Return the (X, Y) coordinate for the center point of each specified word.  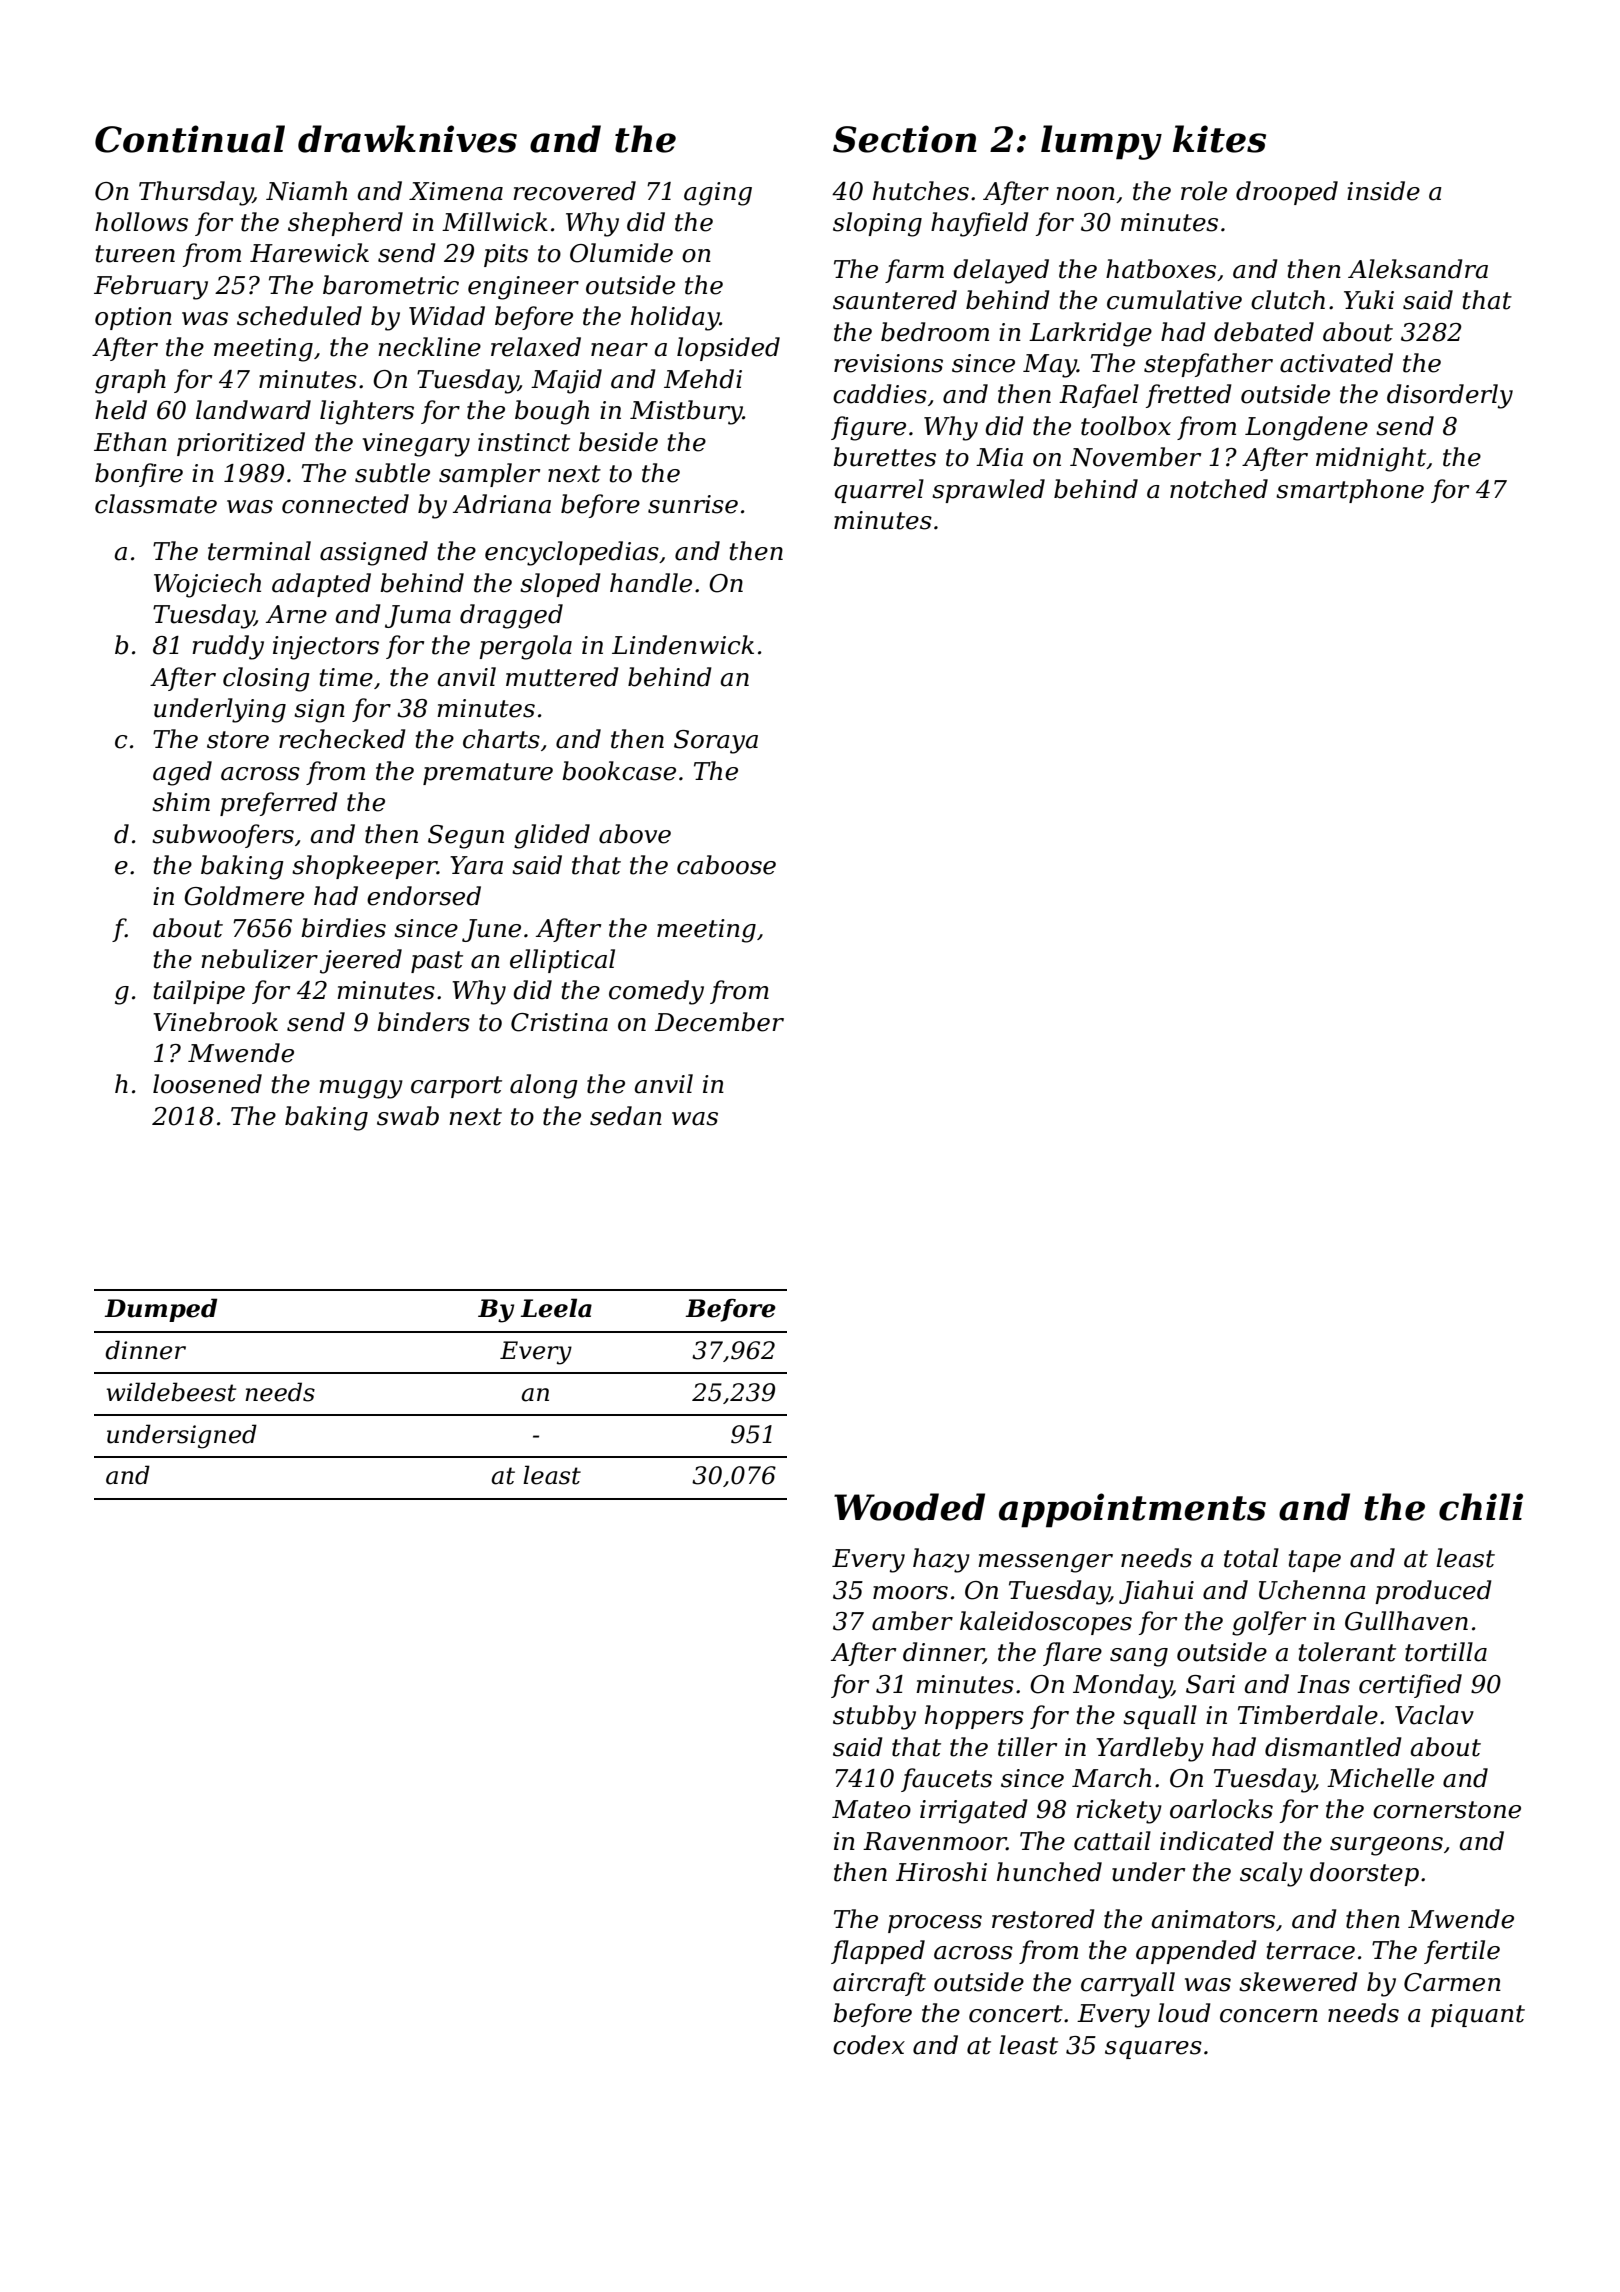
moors (910, 1593)
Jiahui (1156, 1592)
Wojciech (207, 585)
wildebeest (171, 1392)
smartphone (1350, 491)
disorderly (1450, 396)
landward (253, 410)
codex (869, 2045)
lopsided (728, 349)
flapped (878, 1952)
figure (868, 428)
